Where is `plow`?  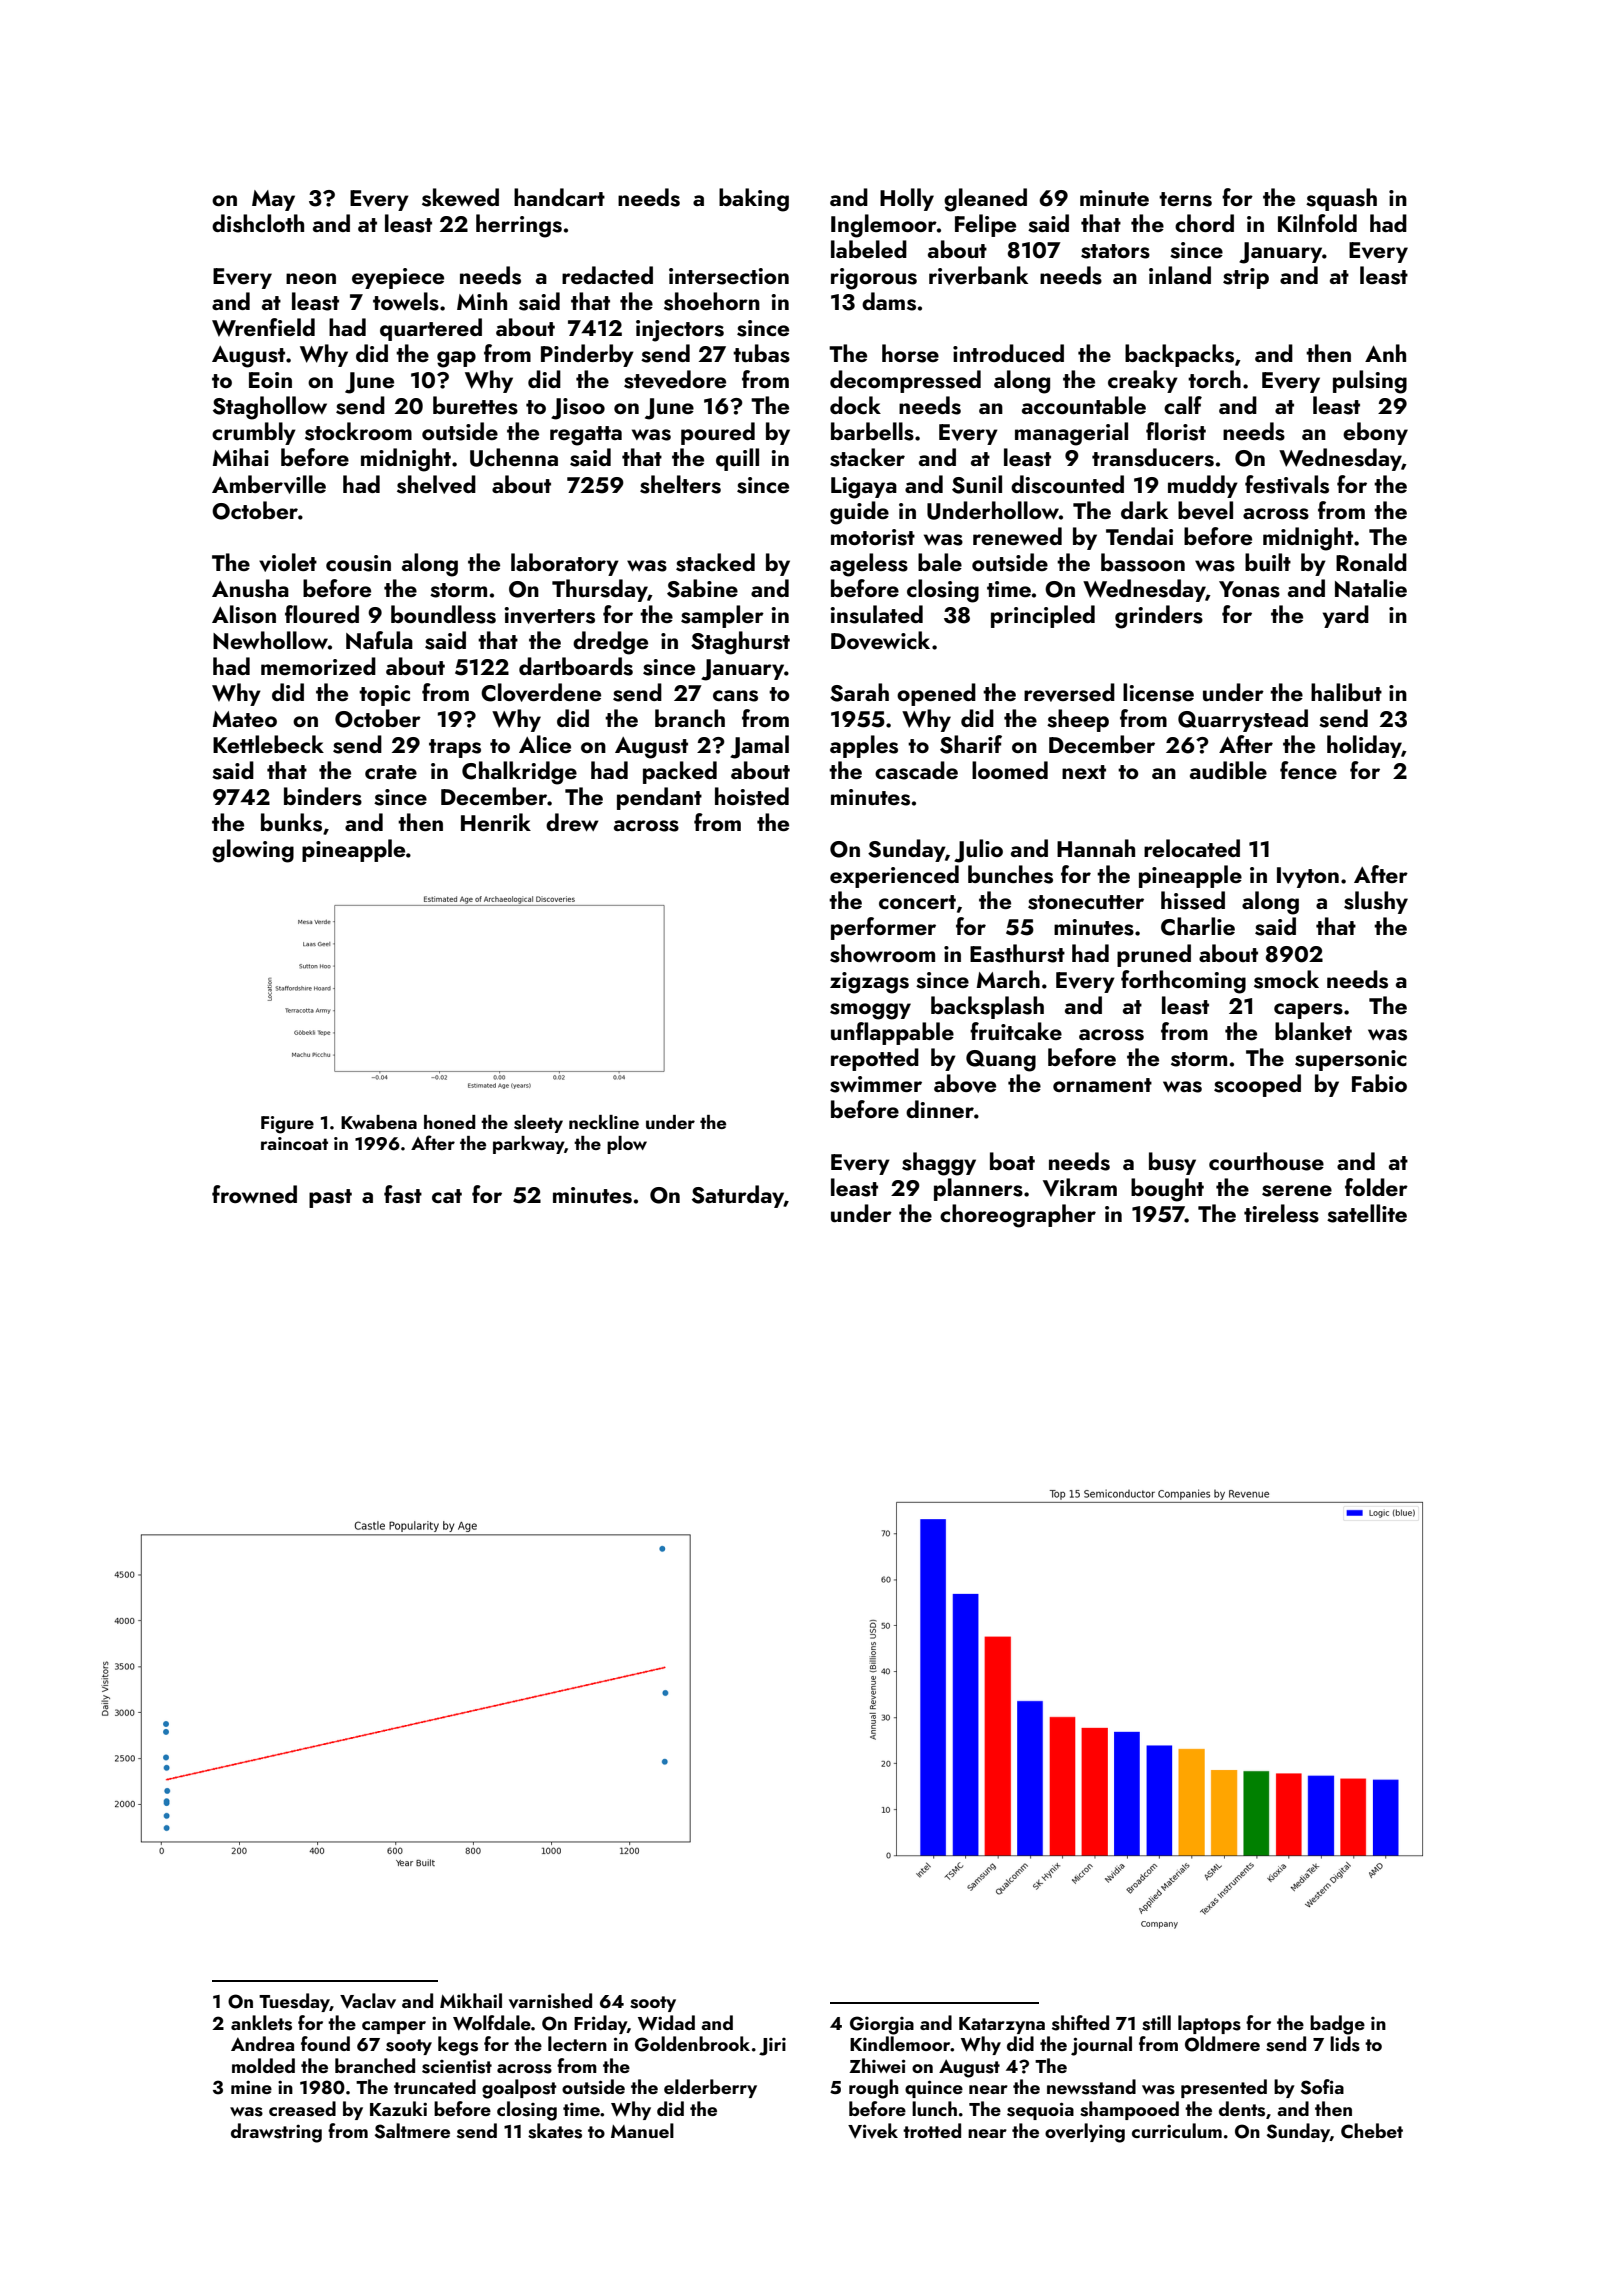
plow is located at coordinates (627, 1145).
